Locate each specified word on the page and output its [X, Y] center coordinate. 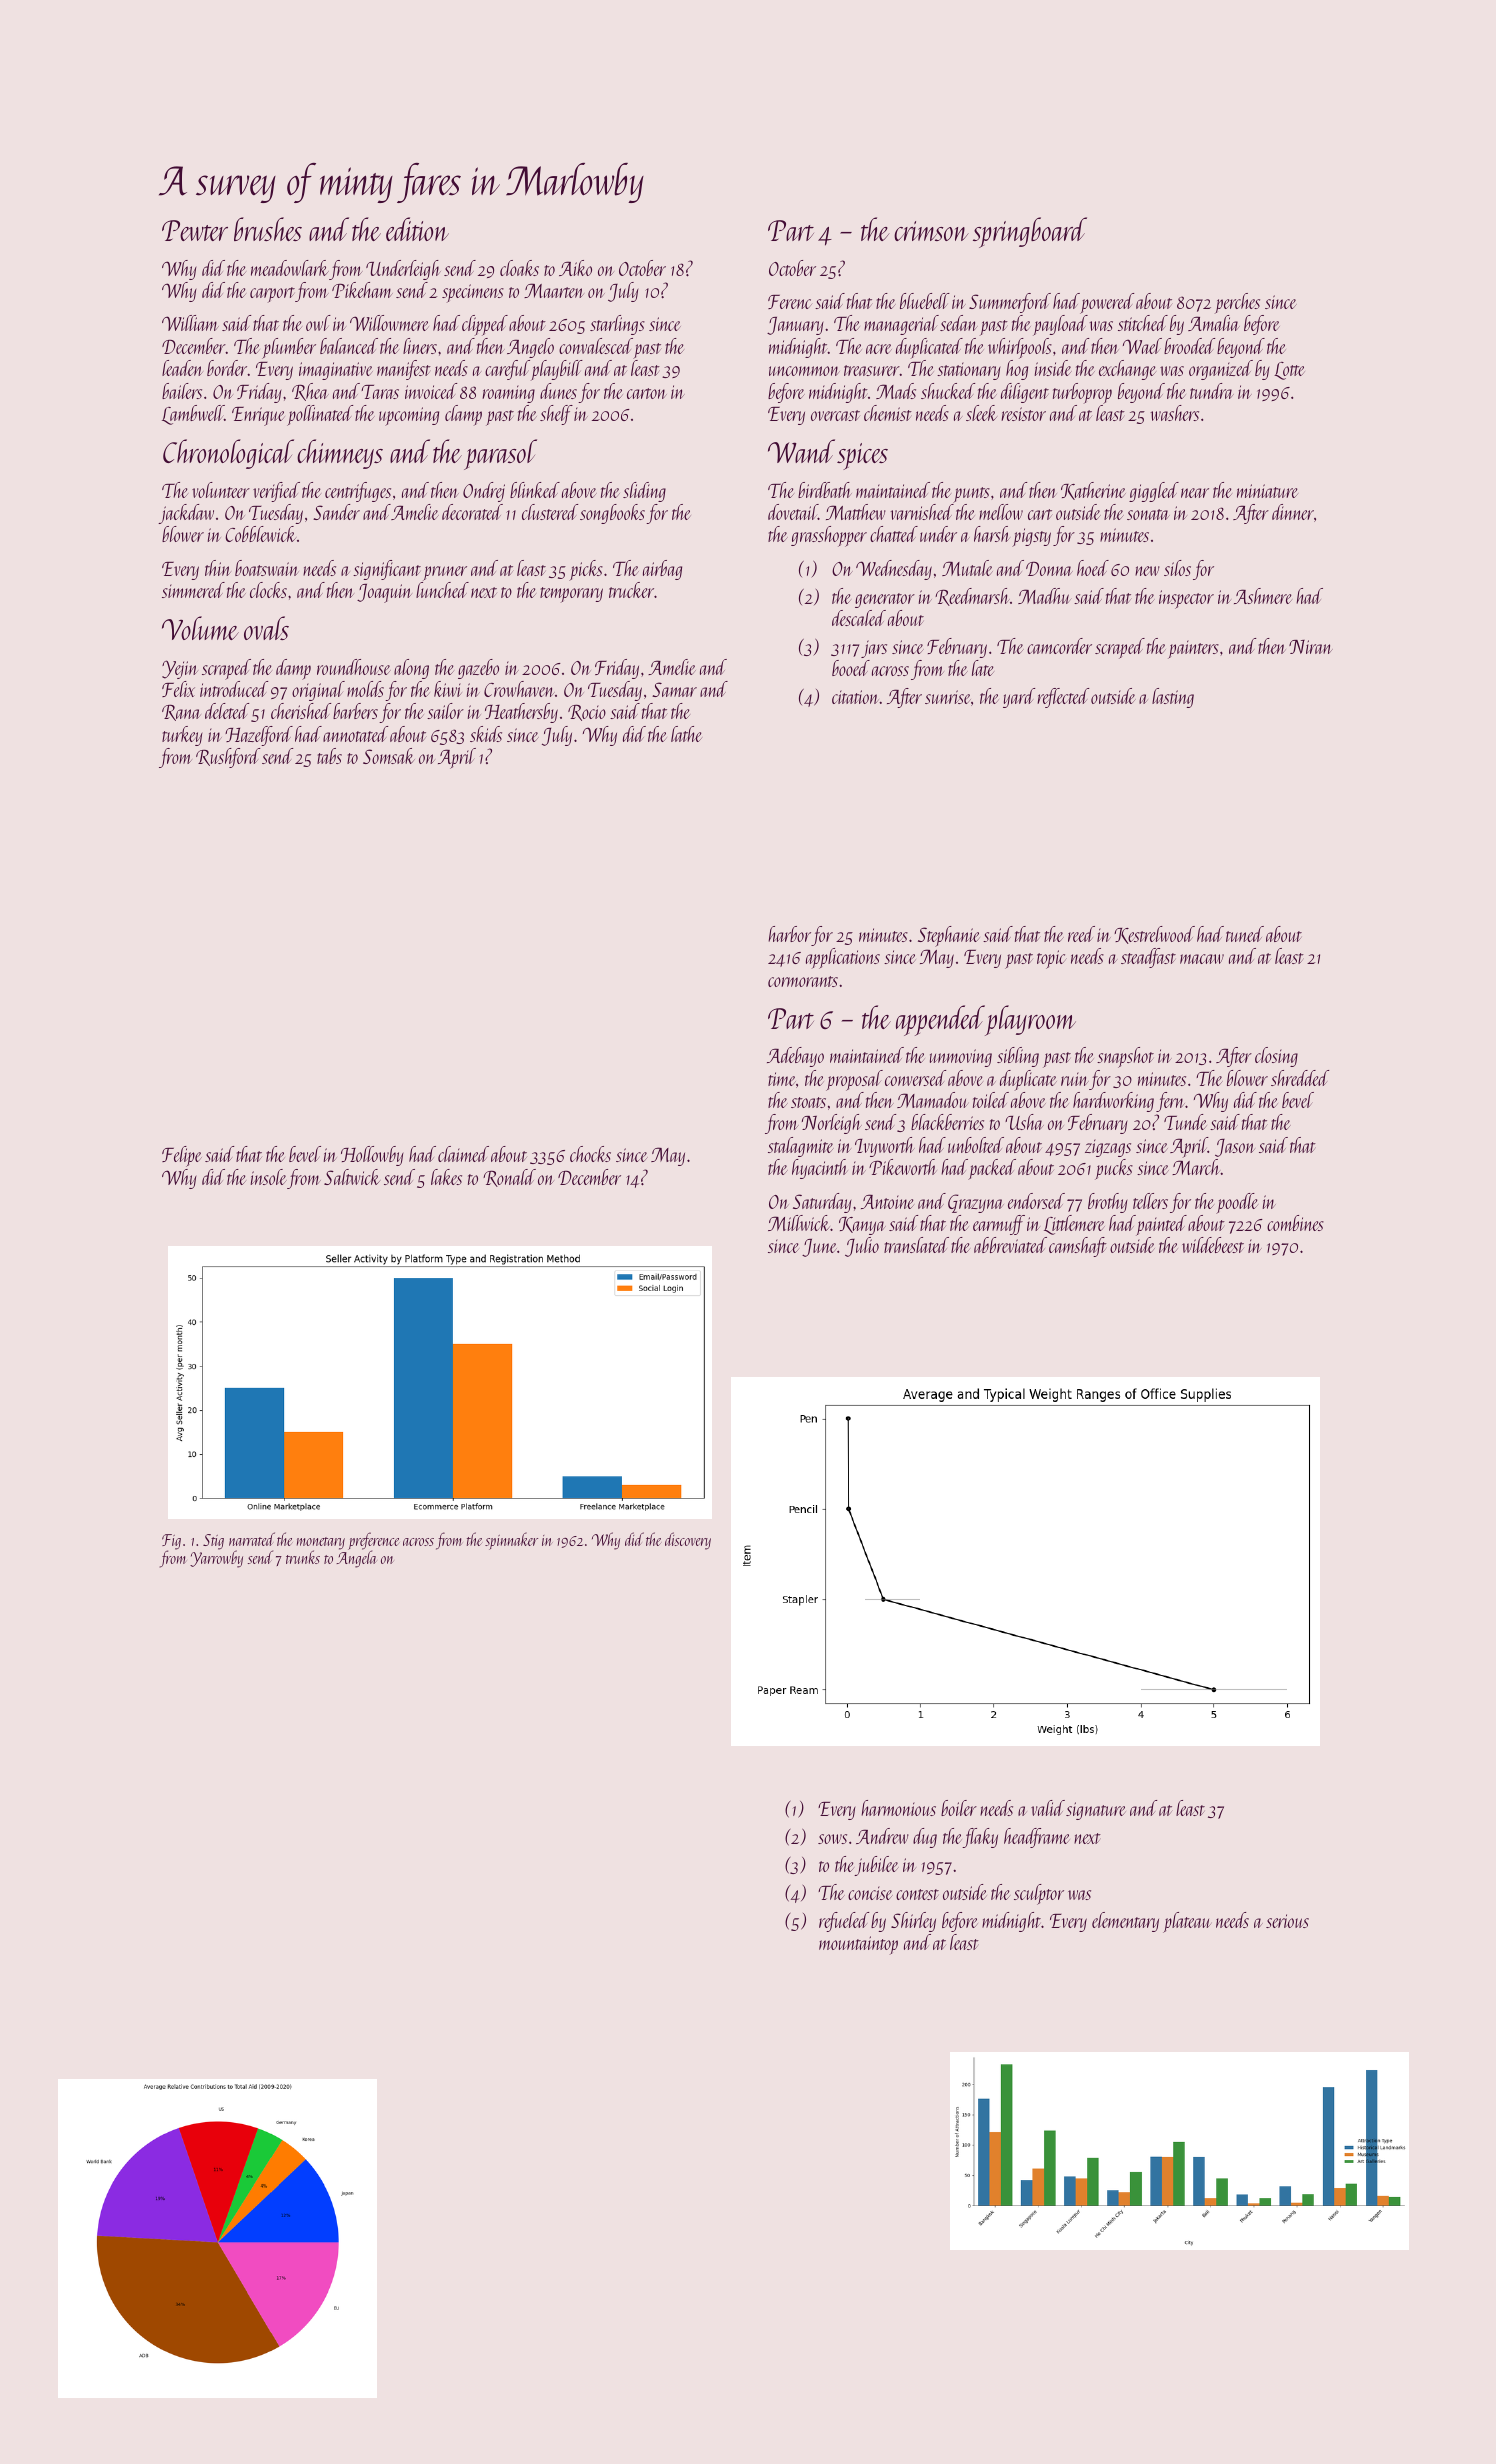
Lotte [1289, 371]
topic [1051, 959]
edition [417, 229]
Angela [356, 1559]
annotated [355, 734]
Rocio [587, 712]
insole [269, 1177]
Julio [862, 1247]
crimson [931, 231]
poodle [1237, 1203]
